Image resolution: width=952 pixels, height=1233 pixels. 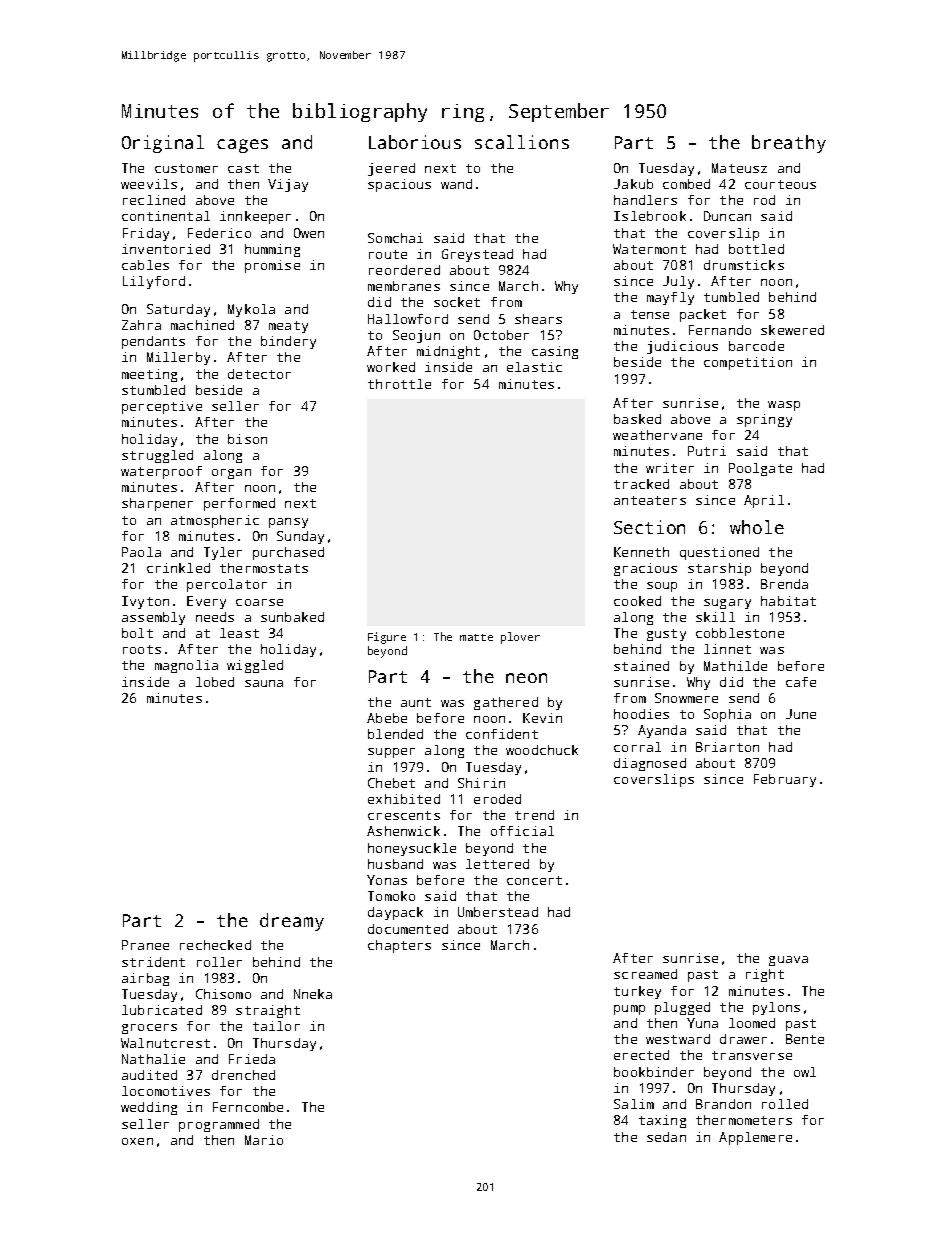 I want to click on customer, so click(x=186, y=168).
